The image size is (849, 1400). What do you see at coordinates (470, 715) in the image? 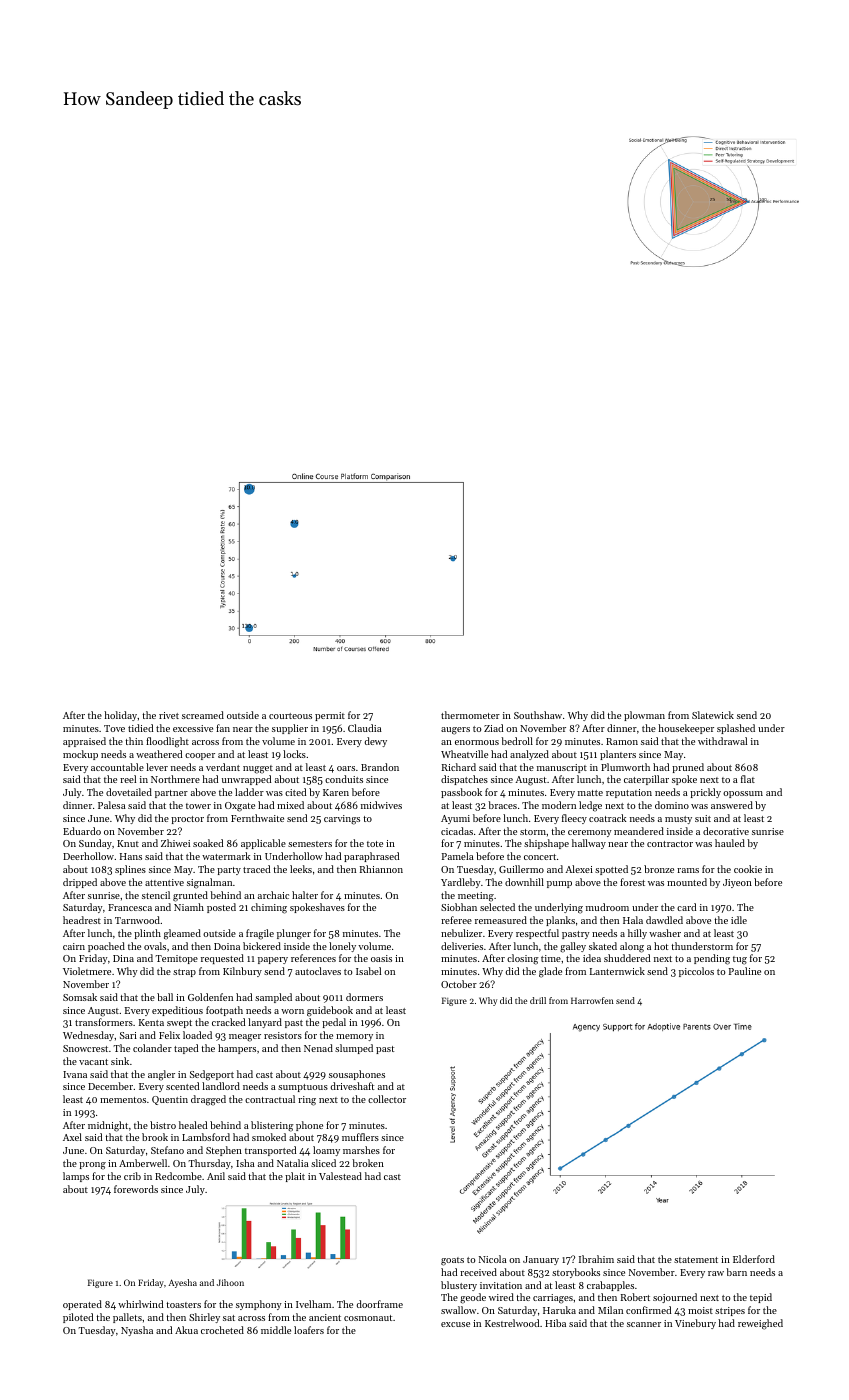
I see `thermometer` at bounding box center [470, 715].
